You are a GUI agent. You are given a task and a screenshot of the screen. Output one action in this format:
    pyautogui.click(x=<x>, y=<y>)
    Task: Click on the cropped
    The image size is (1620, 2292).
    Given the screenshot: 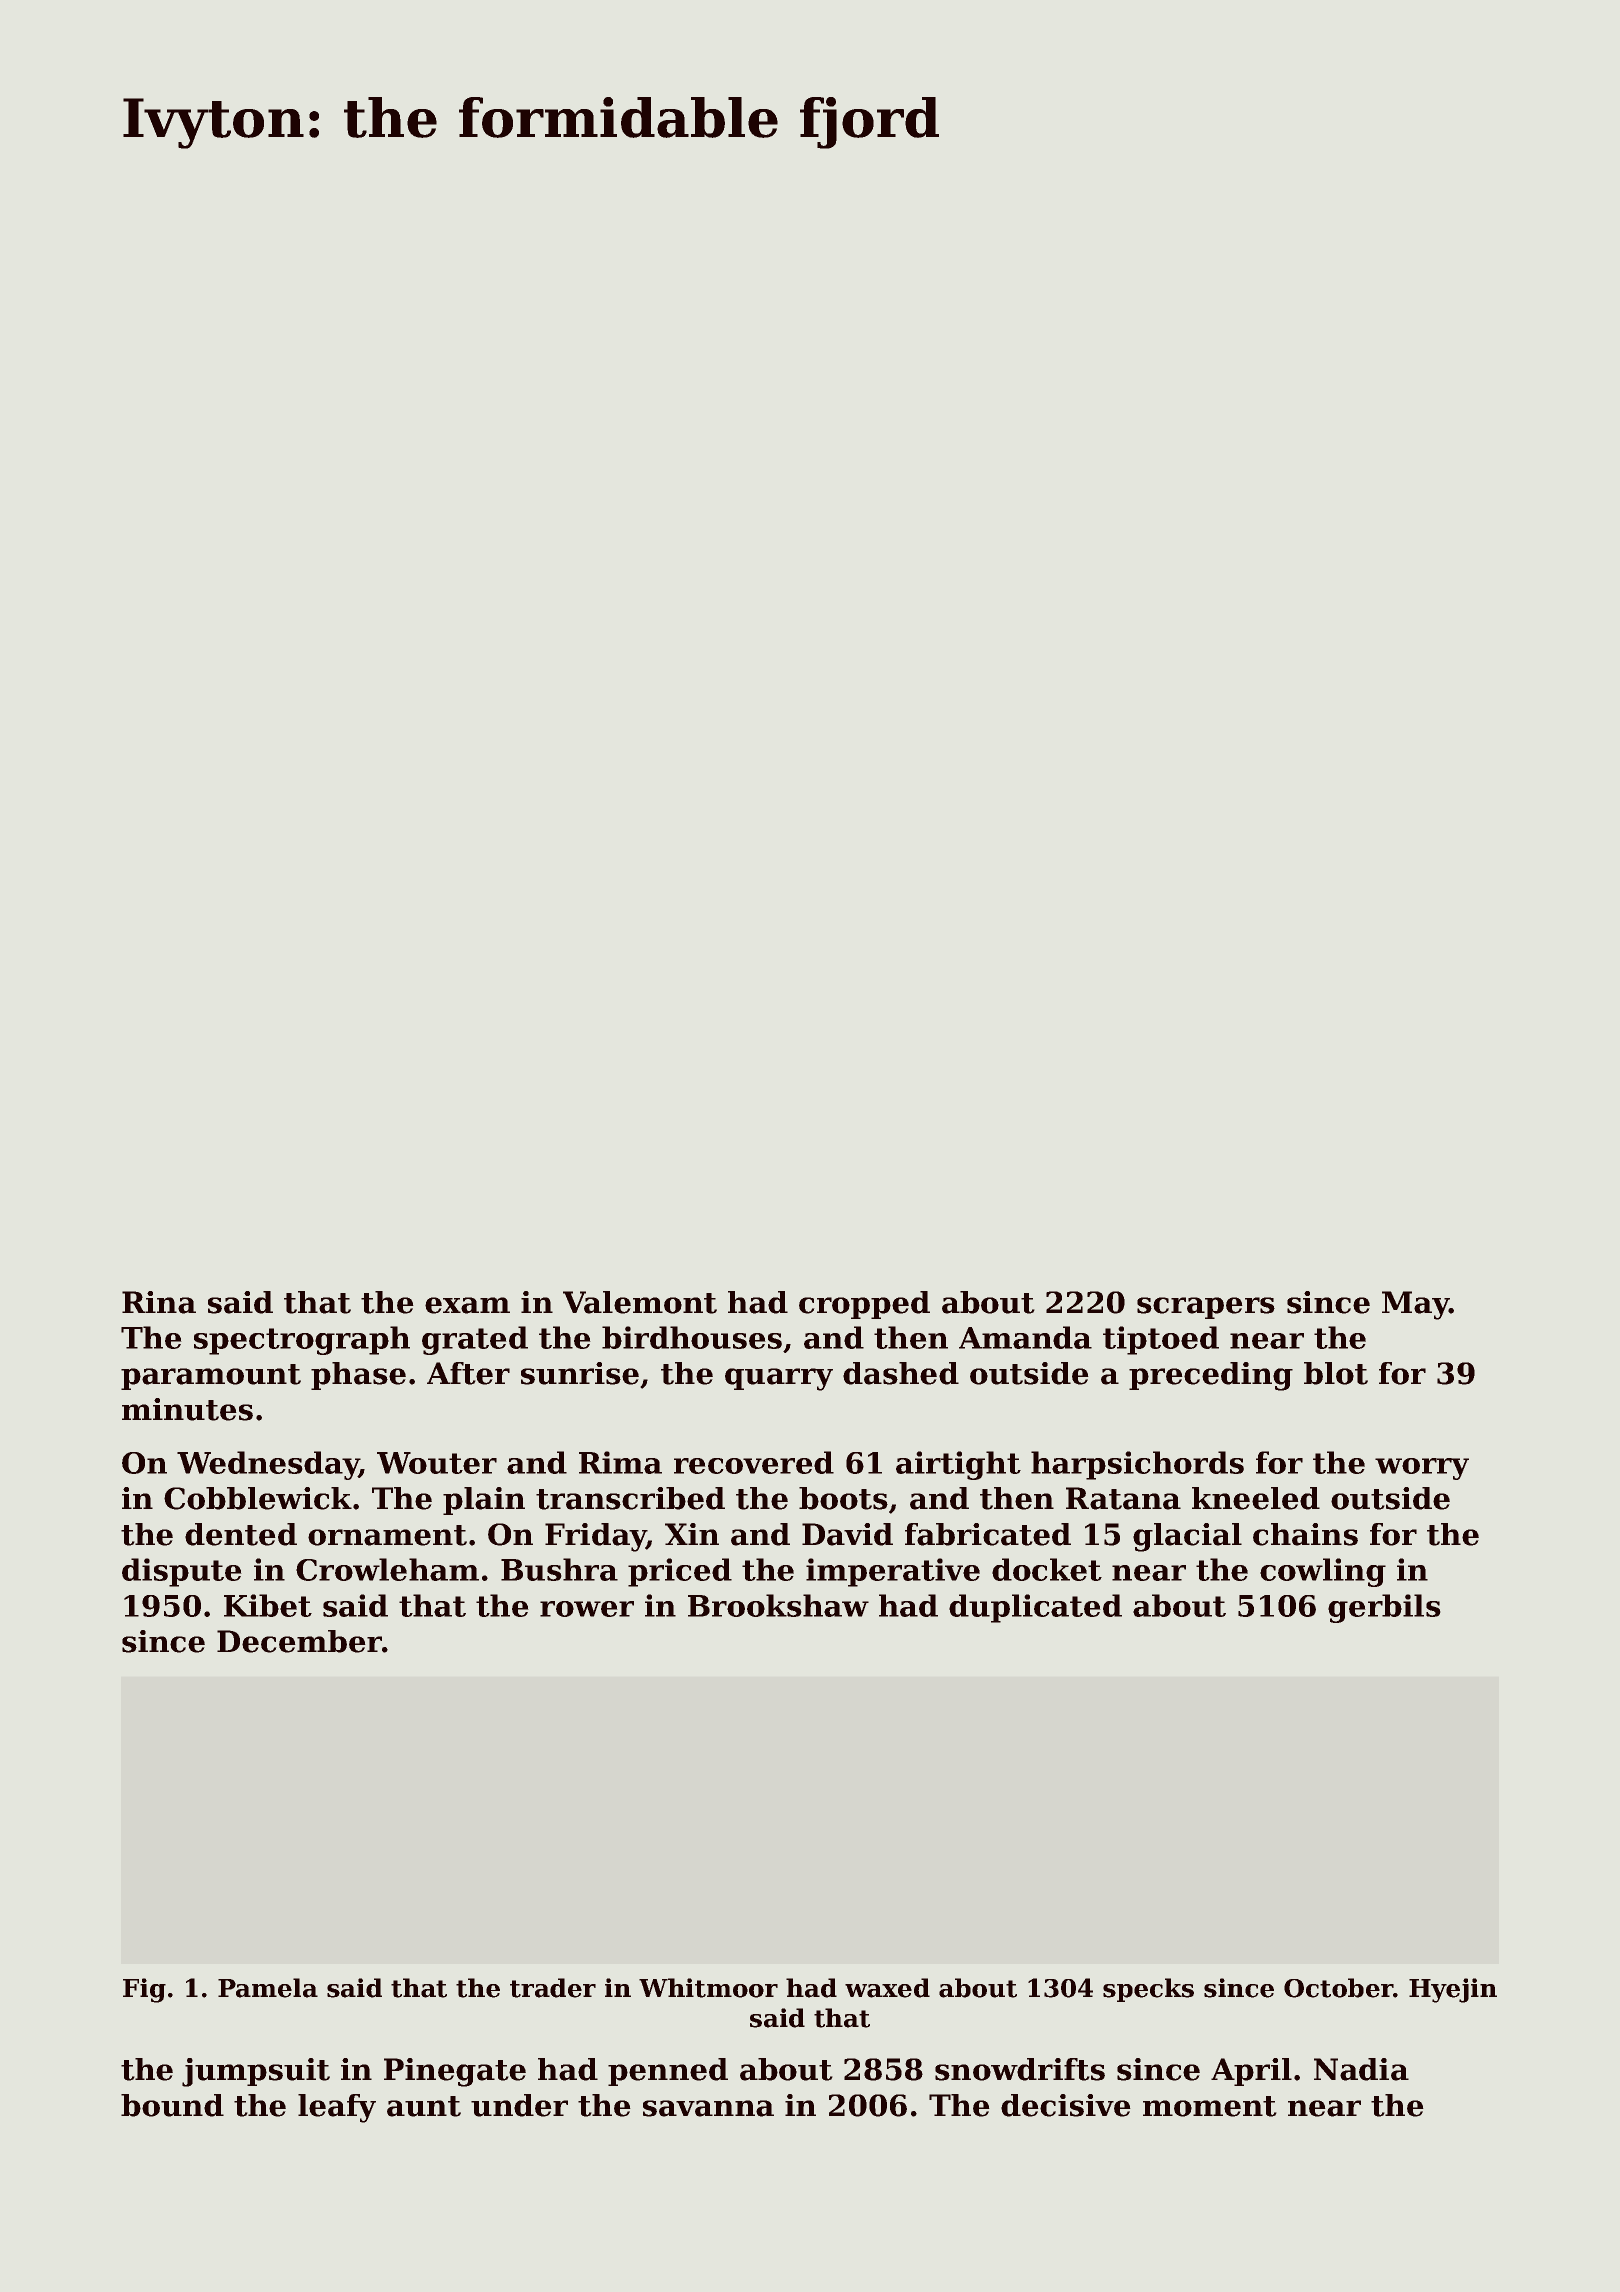 What is the action you would take?
    pyautogui.click(x=864, y=1305)
